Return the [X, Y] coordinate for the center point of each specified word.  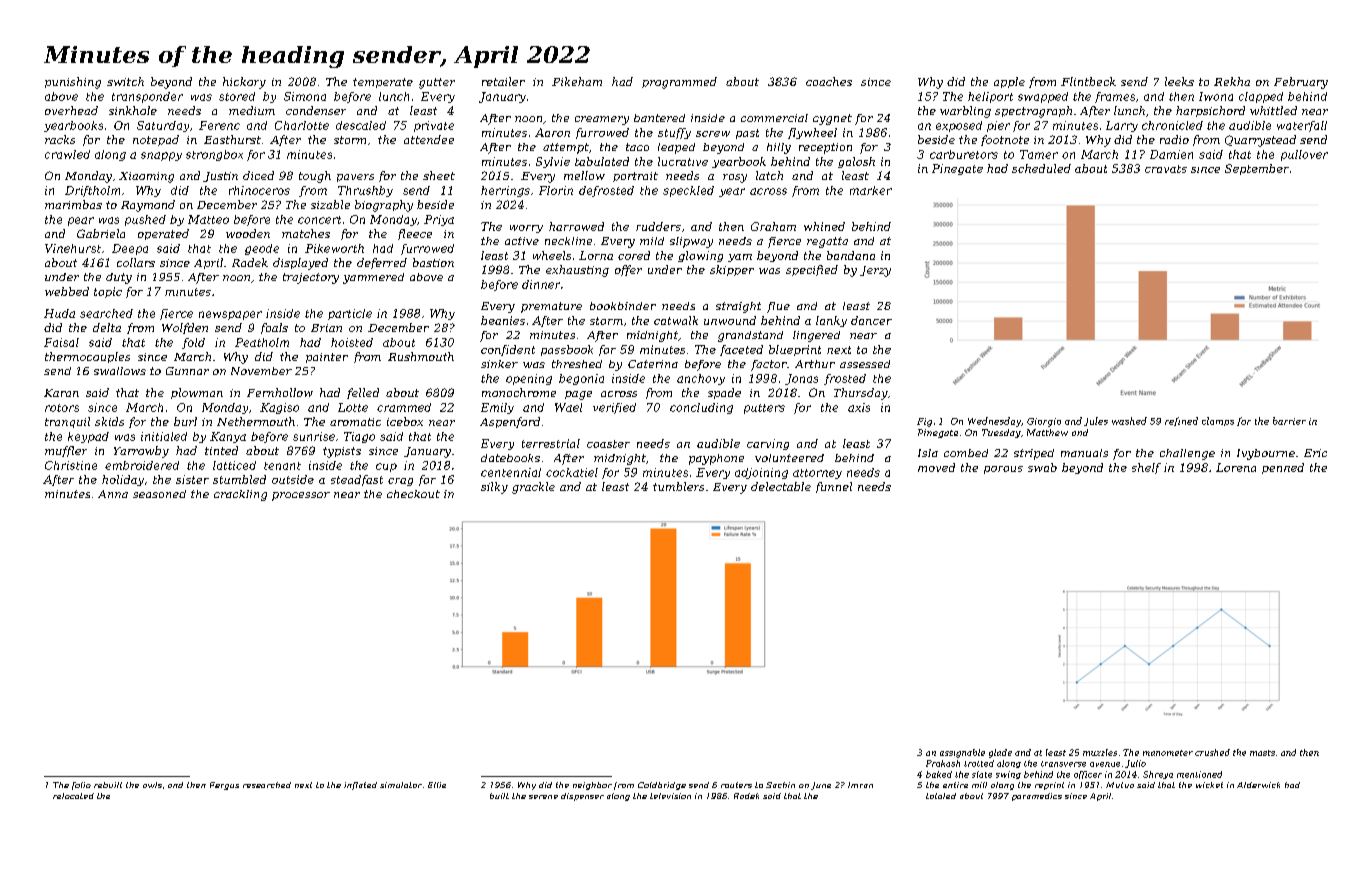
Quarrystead [1260, 141]
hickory [244, 83]
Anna [113, 494]
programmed [679, 83]
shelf [1146, 468]
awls [152, 785]
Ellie [437, 785]
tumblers [678, 486]
